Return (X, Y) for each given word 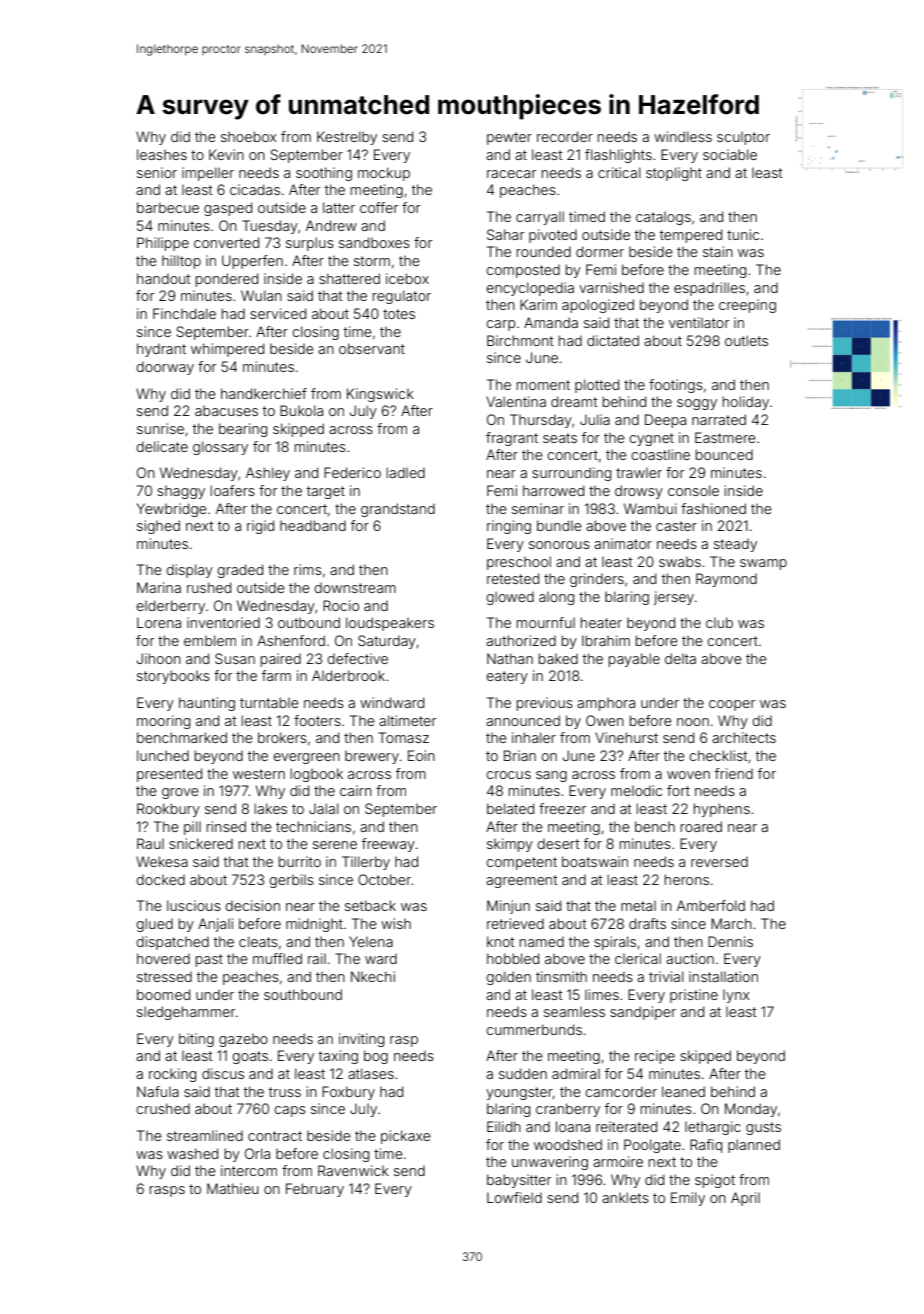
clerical (638, 958)
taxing (338, 1057)
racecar (511, 174)
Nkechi (373, 976)
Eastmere (725, 437)
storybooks (173, 677)
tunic (743, 234)
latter (339, 207)
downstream (355, 587)
